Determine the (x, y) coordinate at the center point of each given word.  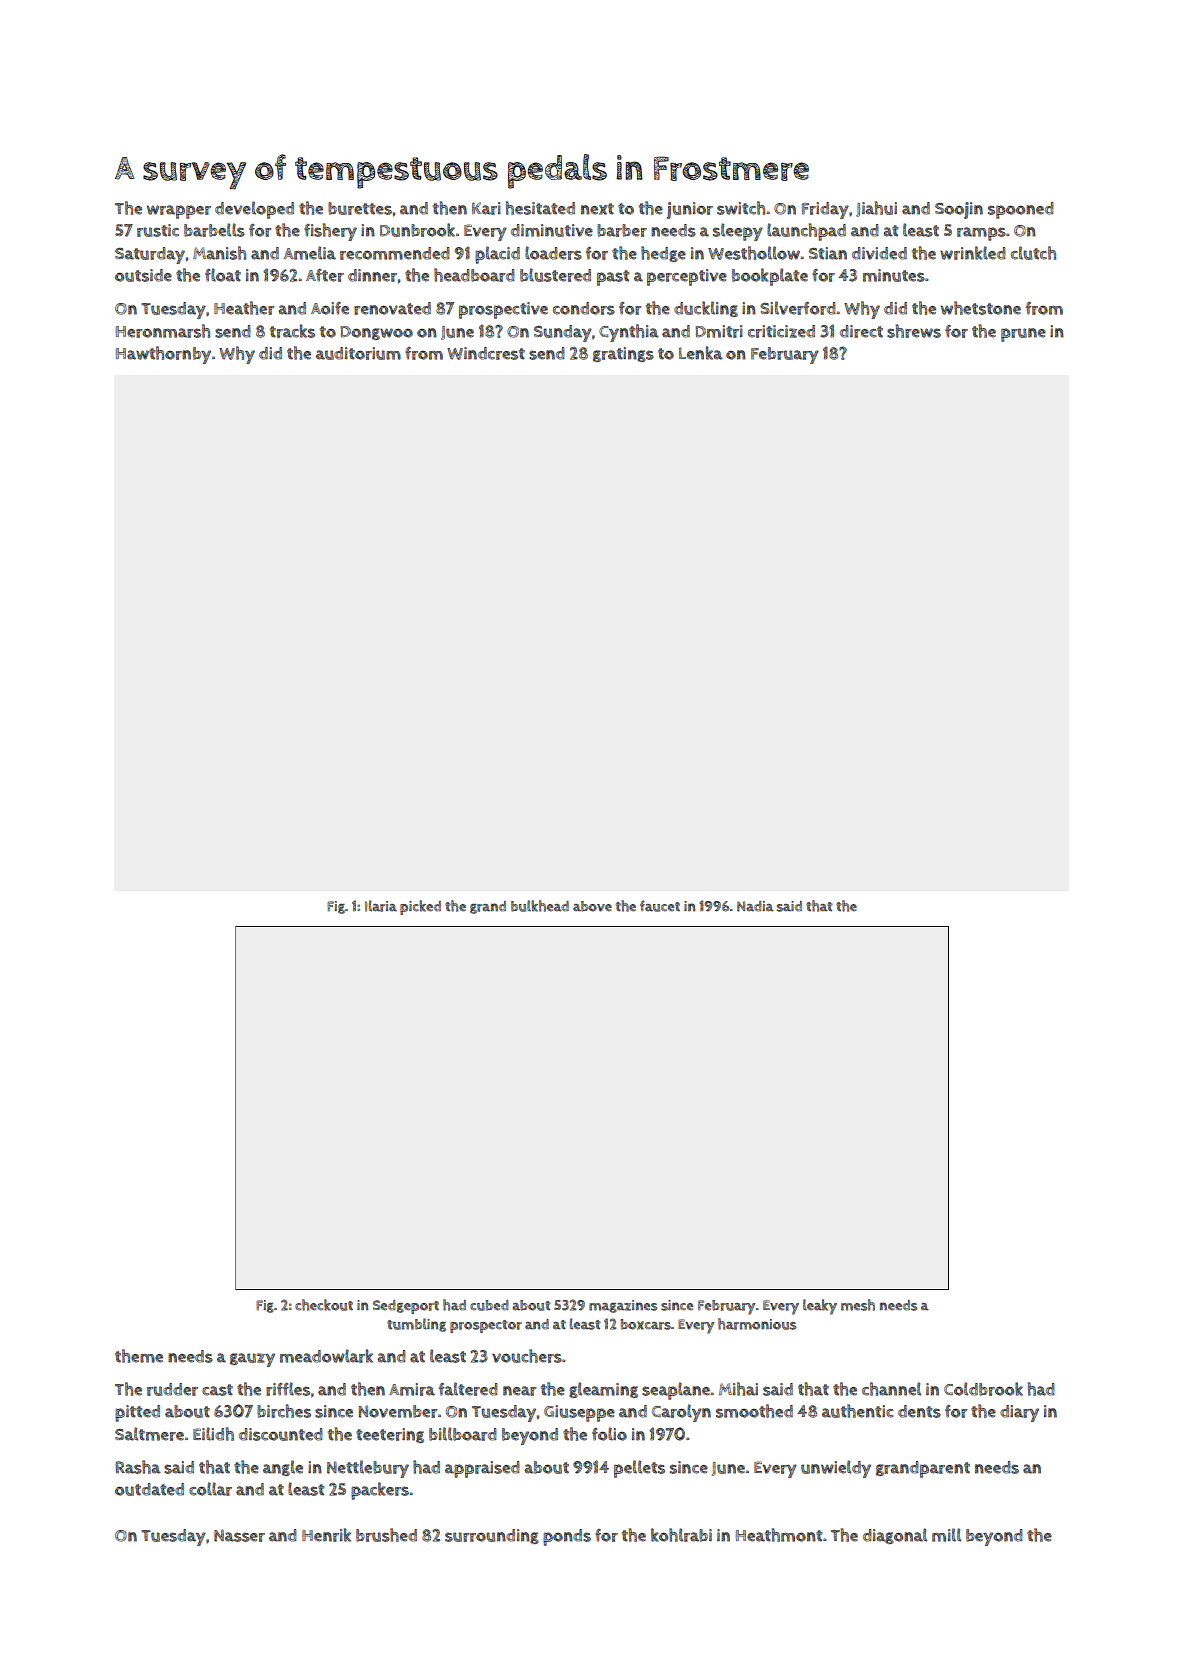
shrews (914, 331)
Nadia (755, 906)
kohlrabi (681, 1535)
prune (1023, 335)
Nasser (239, 1535)
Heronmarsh (162, 331)
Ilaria (381, 906)
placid (497, 255)
